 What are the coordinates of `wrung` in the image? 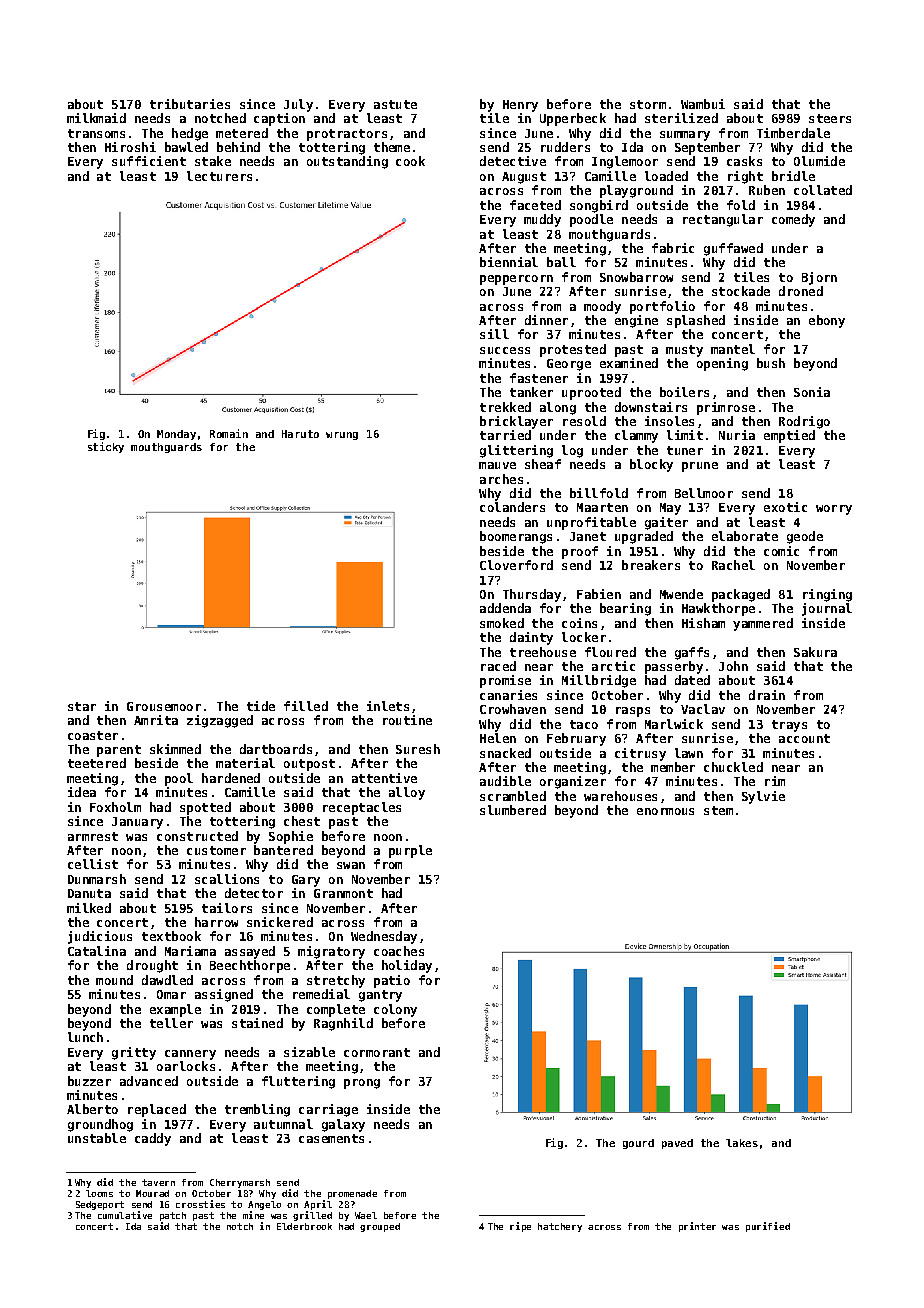 It's located at (342, 436).
